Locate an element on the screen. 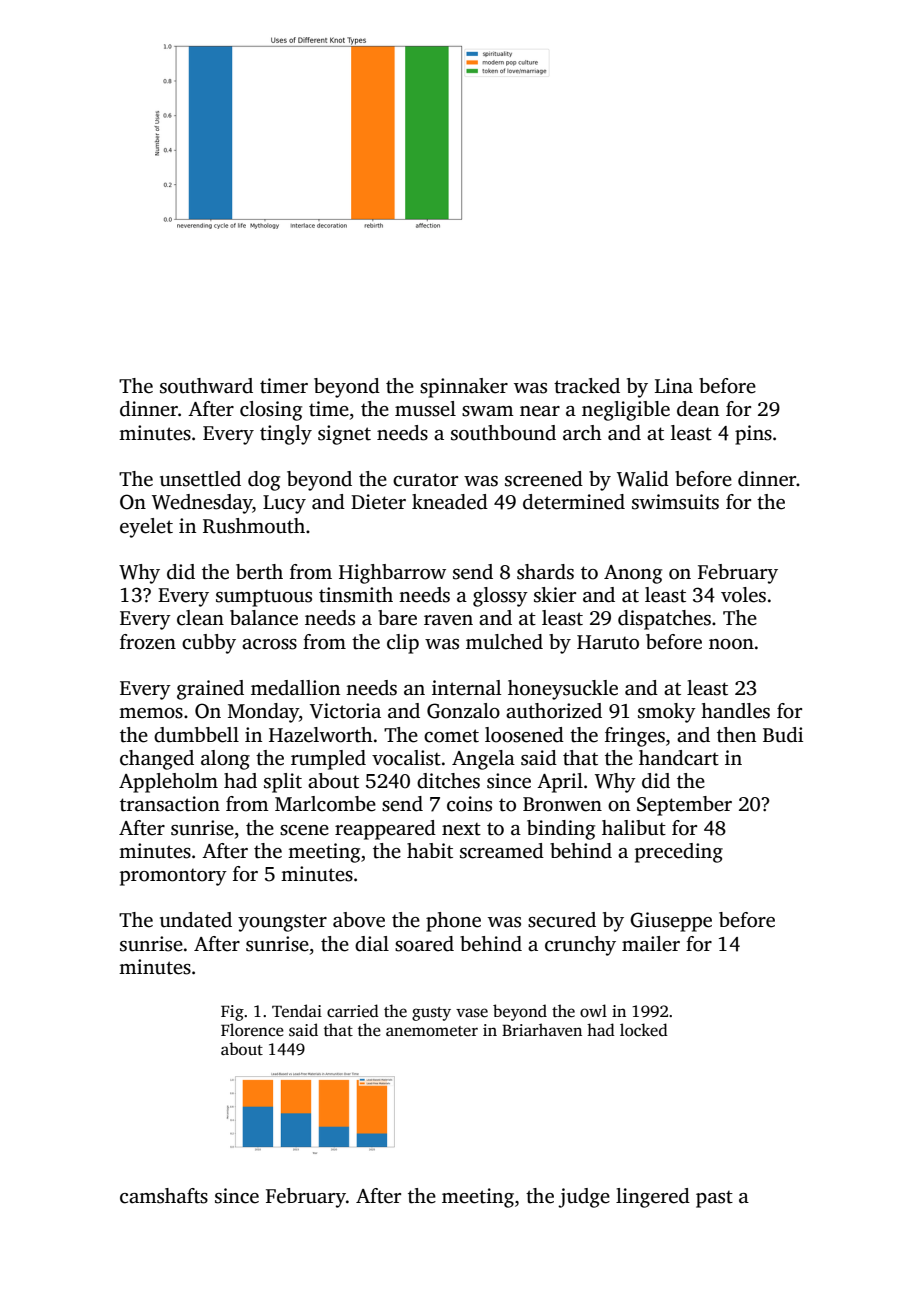  closing is located at coordinates (271, 411).
